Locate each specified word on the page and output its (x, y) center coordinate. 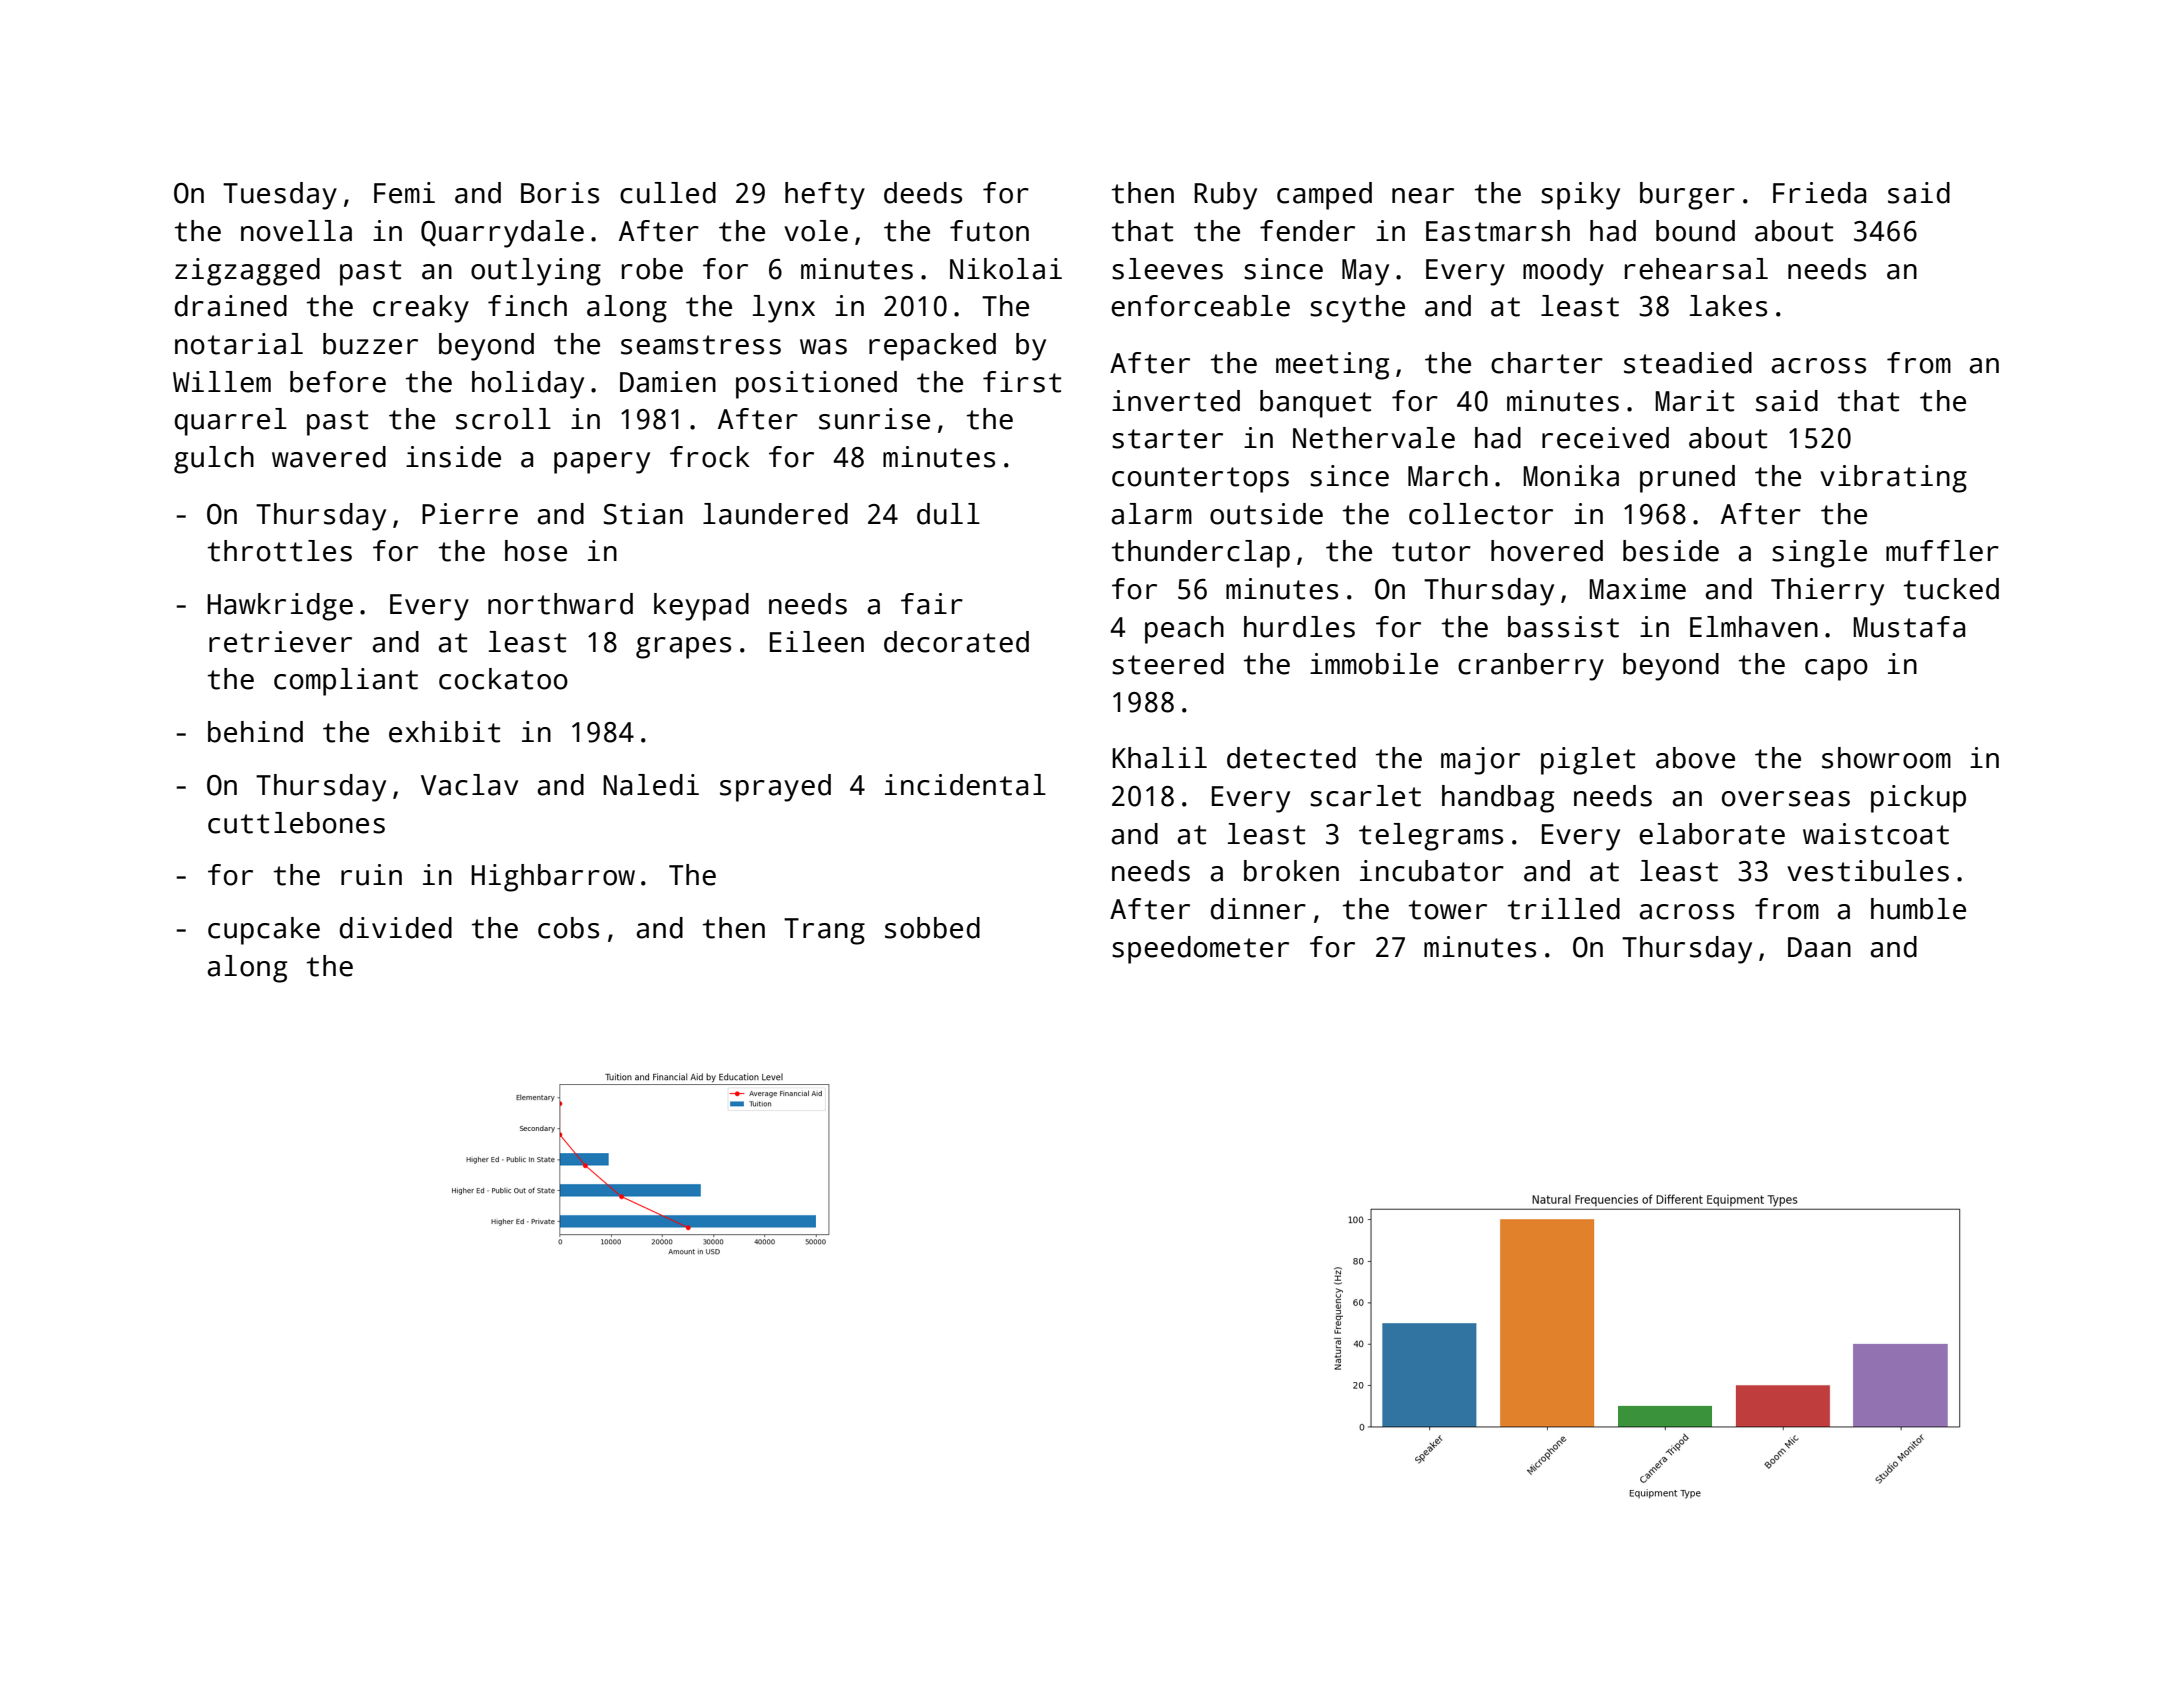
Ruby (1225, 196)
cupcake (264, 931)
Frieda (1819, 193)
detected (1291, 758)
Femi (404, 193)
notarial (239, 344)
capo (1836, 670)
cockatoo (503, 679)
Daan (1819, 947)
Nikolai (1006, 269)
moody (1563, 272)
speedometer (1200, 950)
